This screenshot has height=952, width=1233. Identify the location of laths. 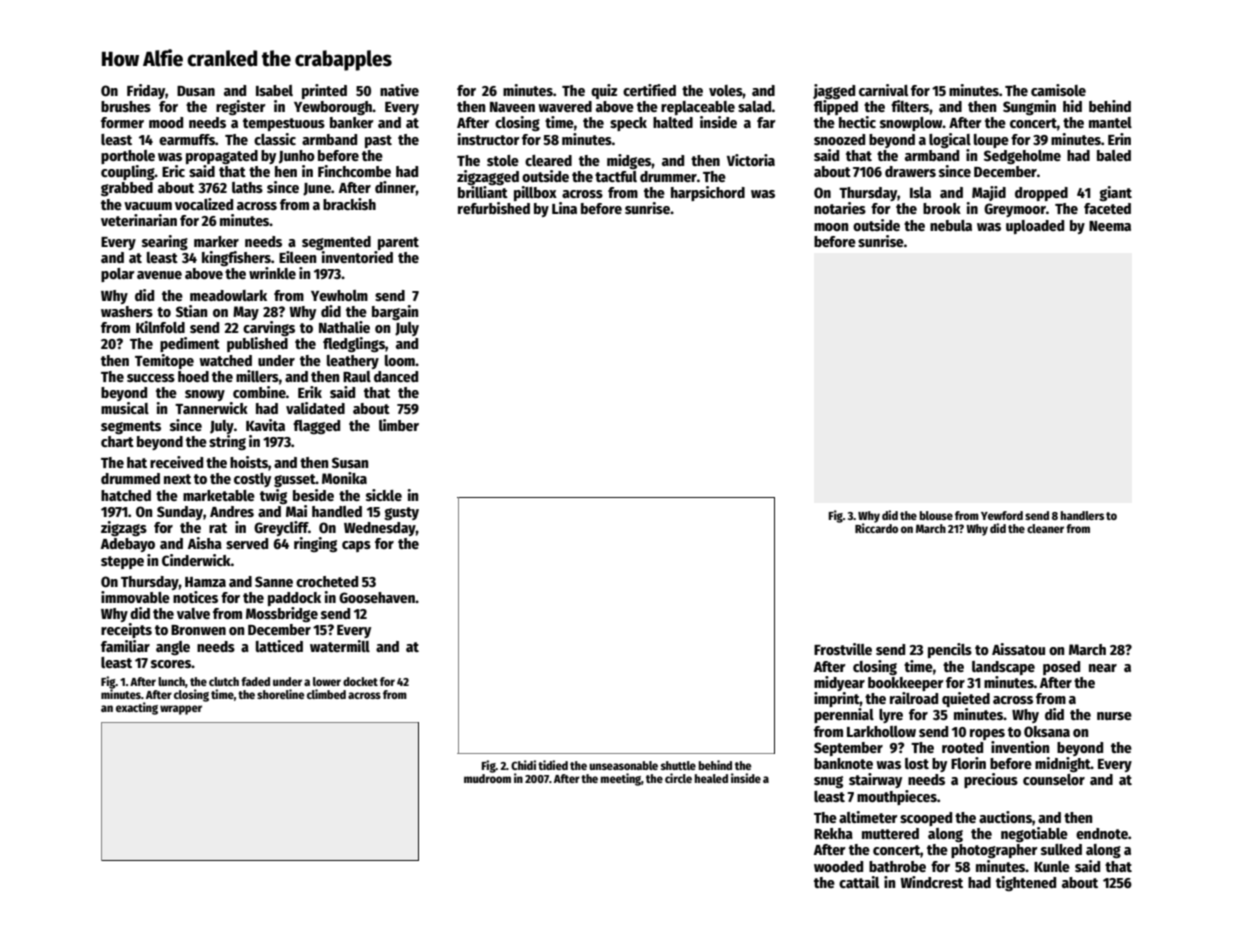
(247, 187).
